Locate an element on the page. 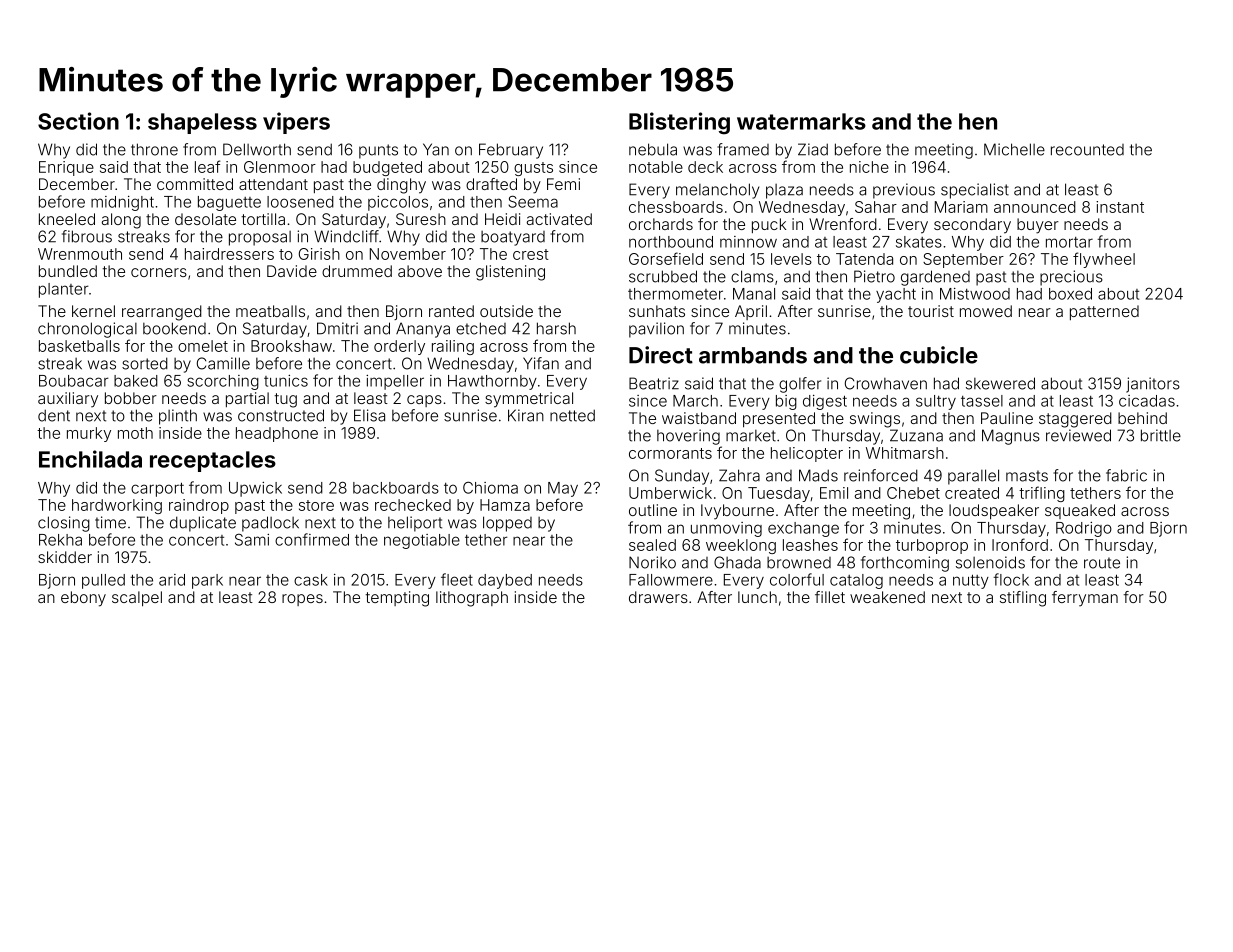 The height and width of the image is (952, 1233). Rekha is located at coordinates (60, 540).
